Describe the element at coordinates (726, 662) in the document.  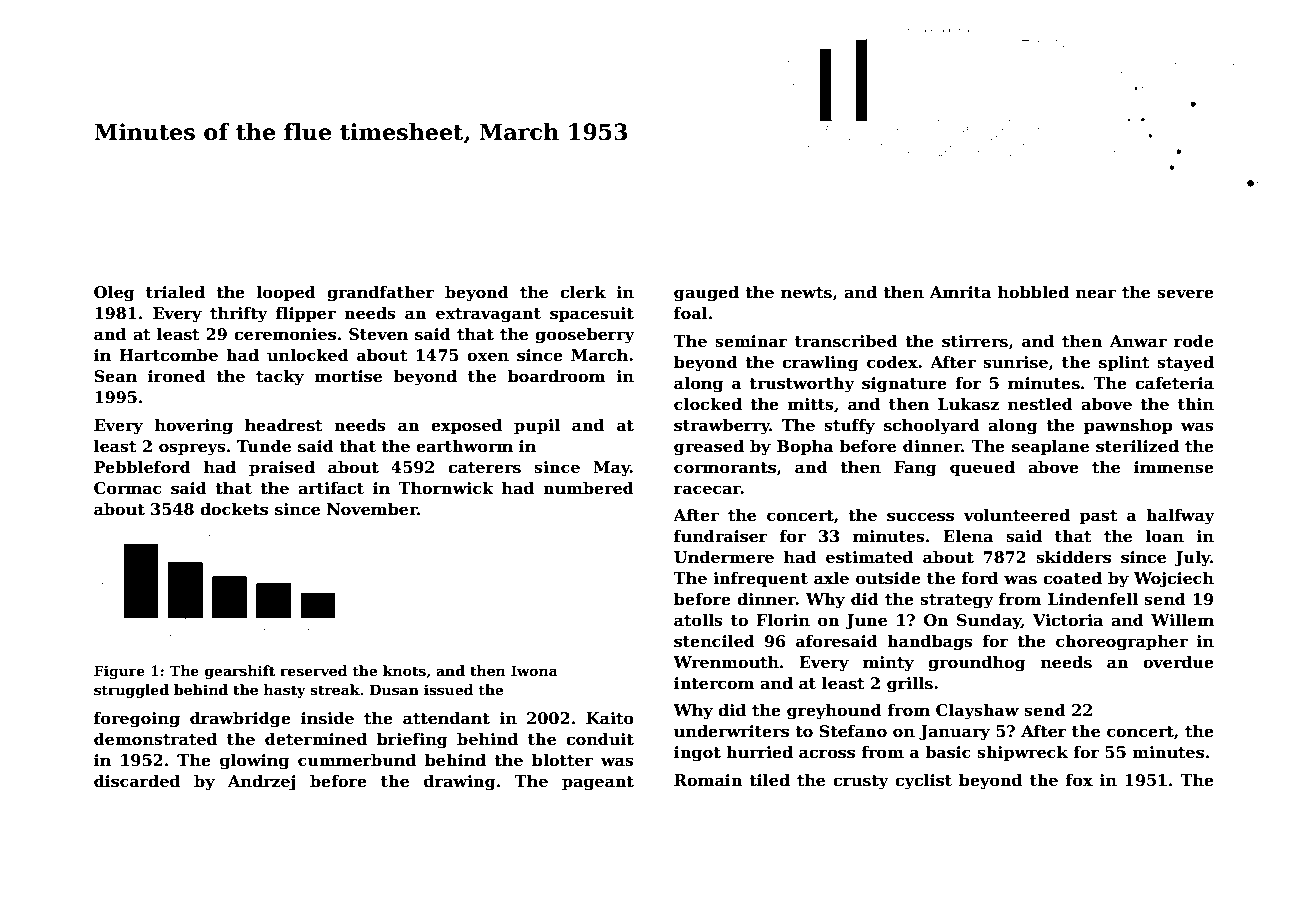
I see `Wrenmouth` at that location.
